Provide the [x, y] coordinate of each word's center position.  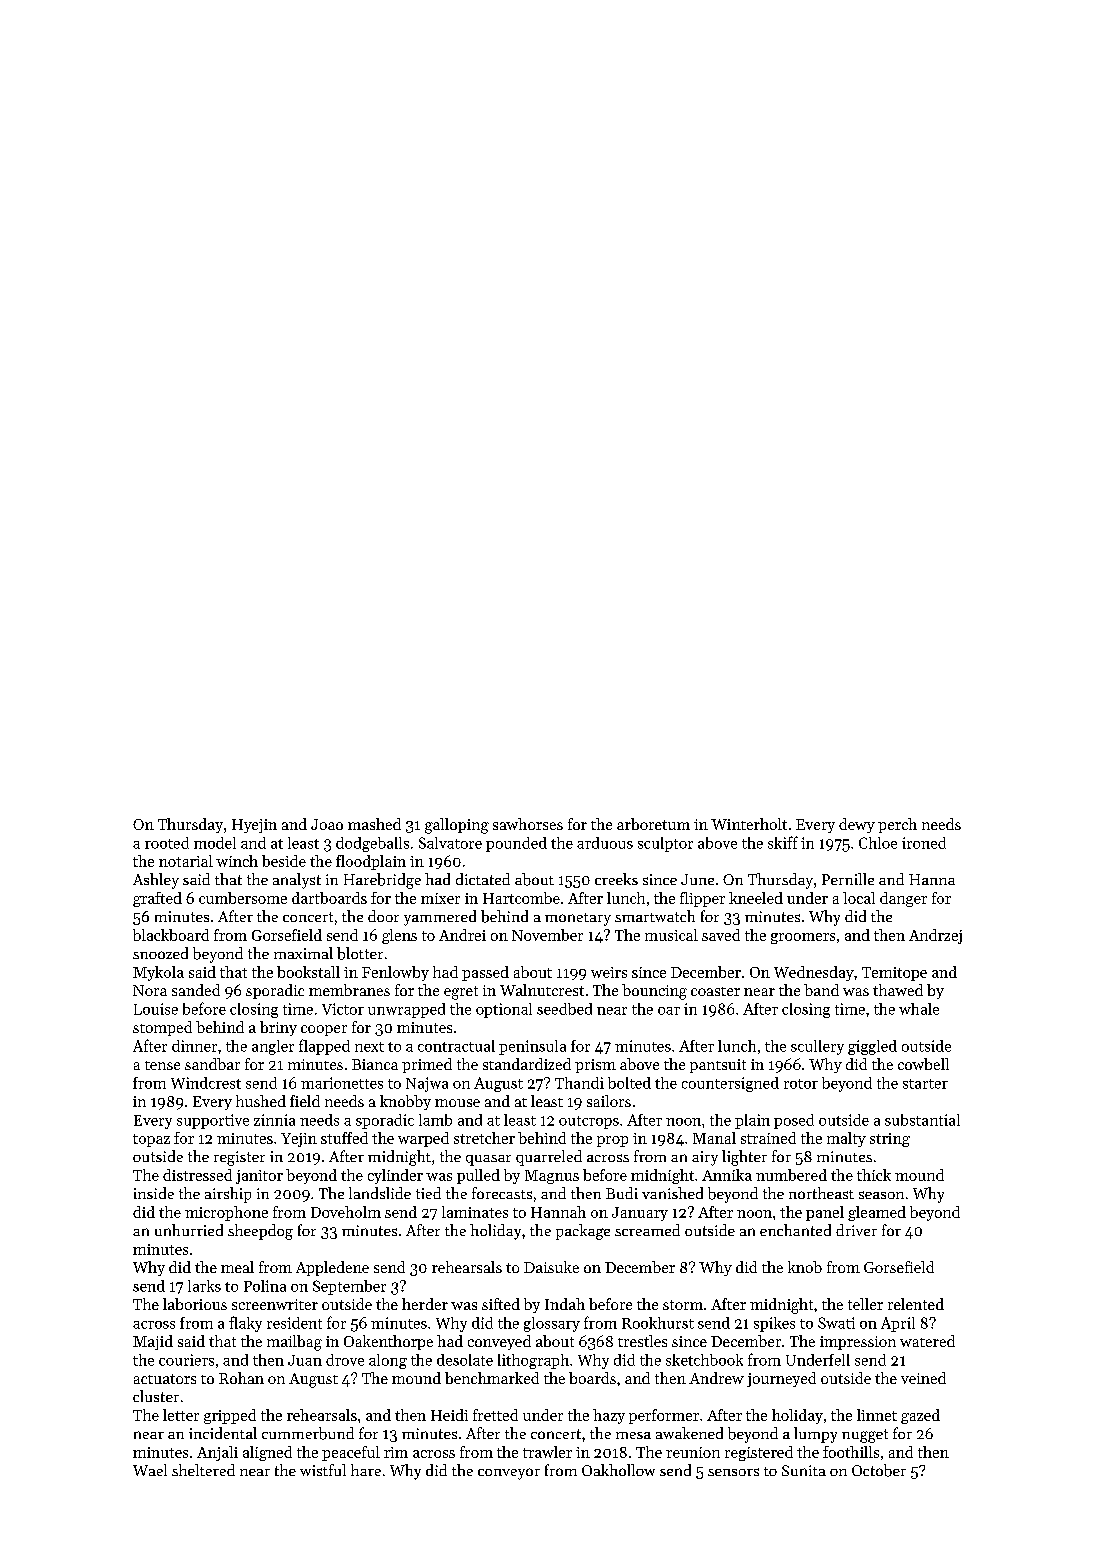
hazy [609, 1416]
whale [919, 1009]
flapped [324, 1047]
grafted [157, 899]
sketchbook [704, 1360]
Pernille [848, 879]
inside [154, 1193]
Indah [565, 1304]
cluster [156, 1396]
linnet [877, 1415]
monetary [578, 919]
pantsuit [718, 1066]
